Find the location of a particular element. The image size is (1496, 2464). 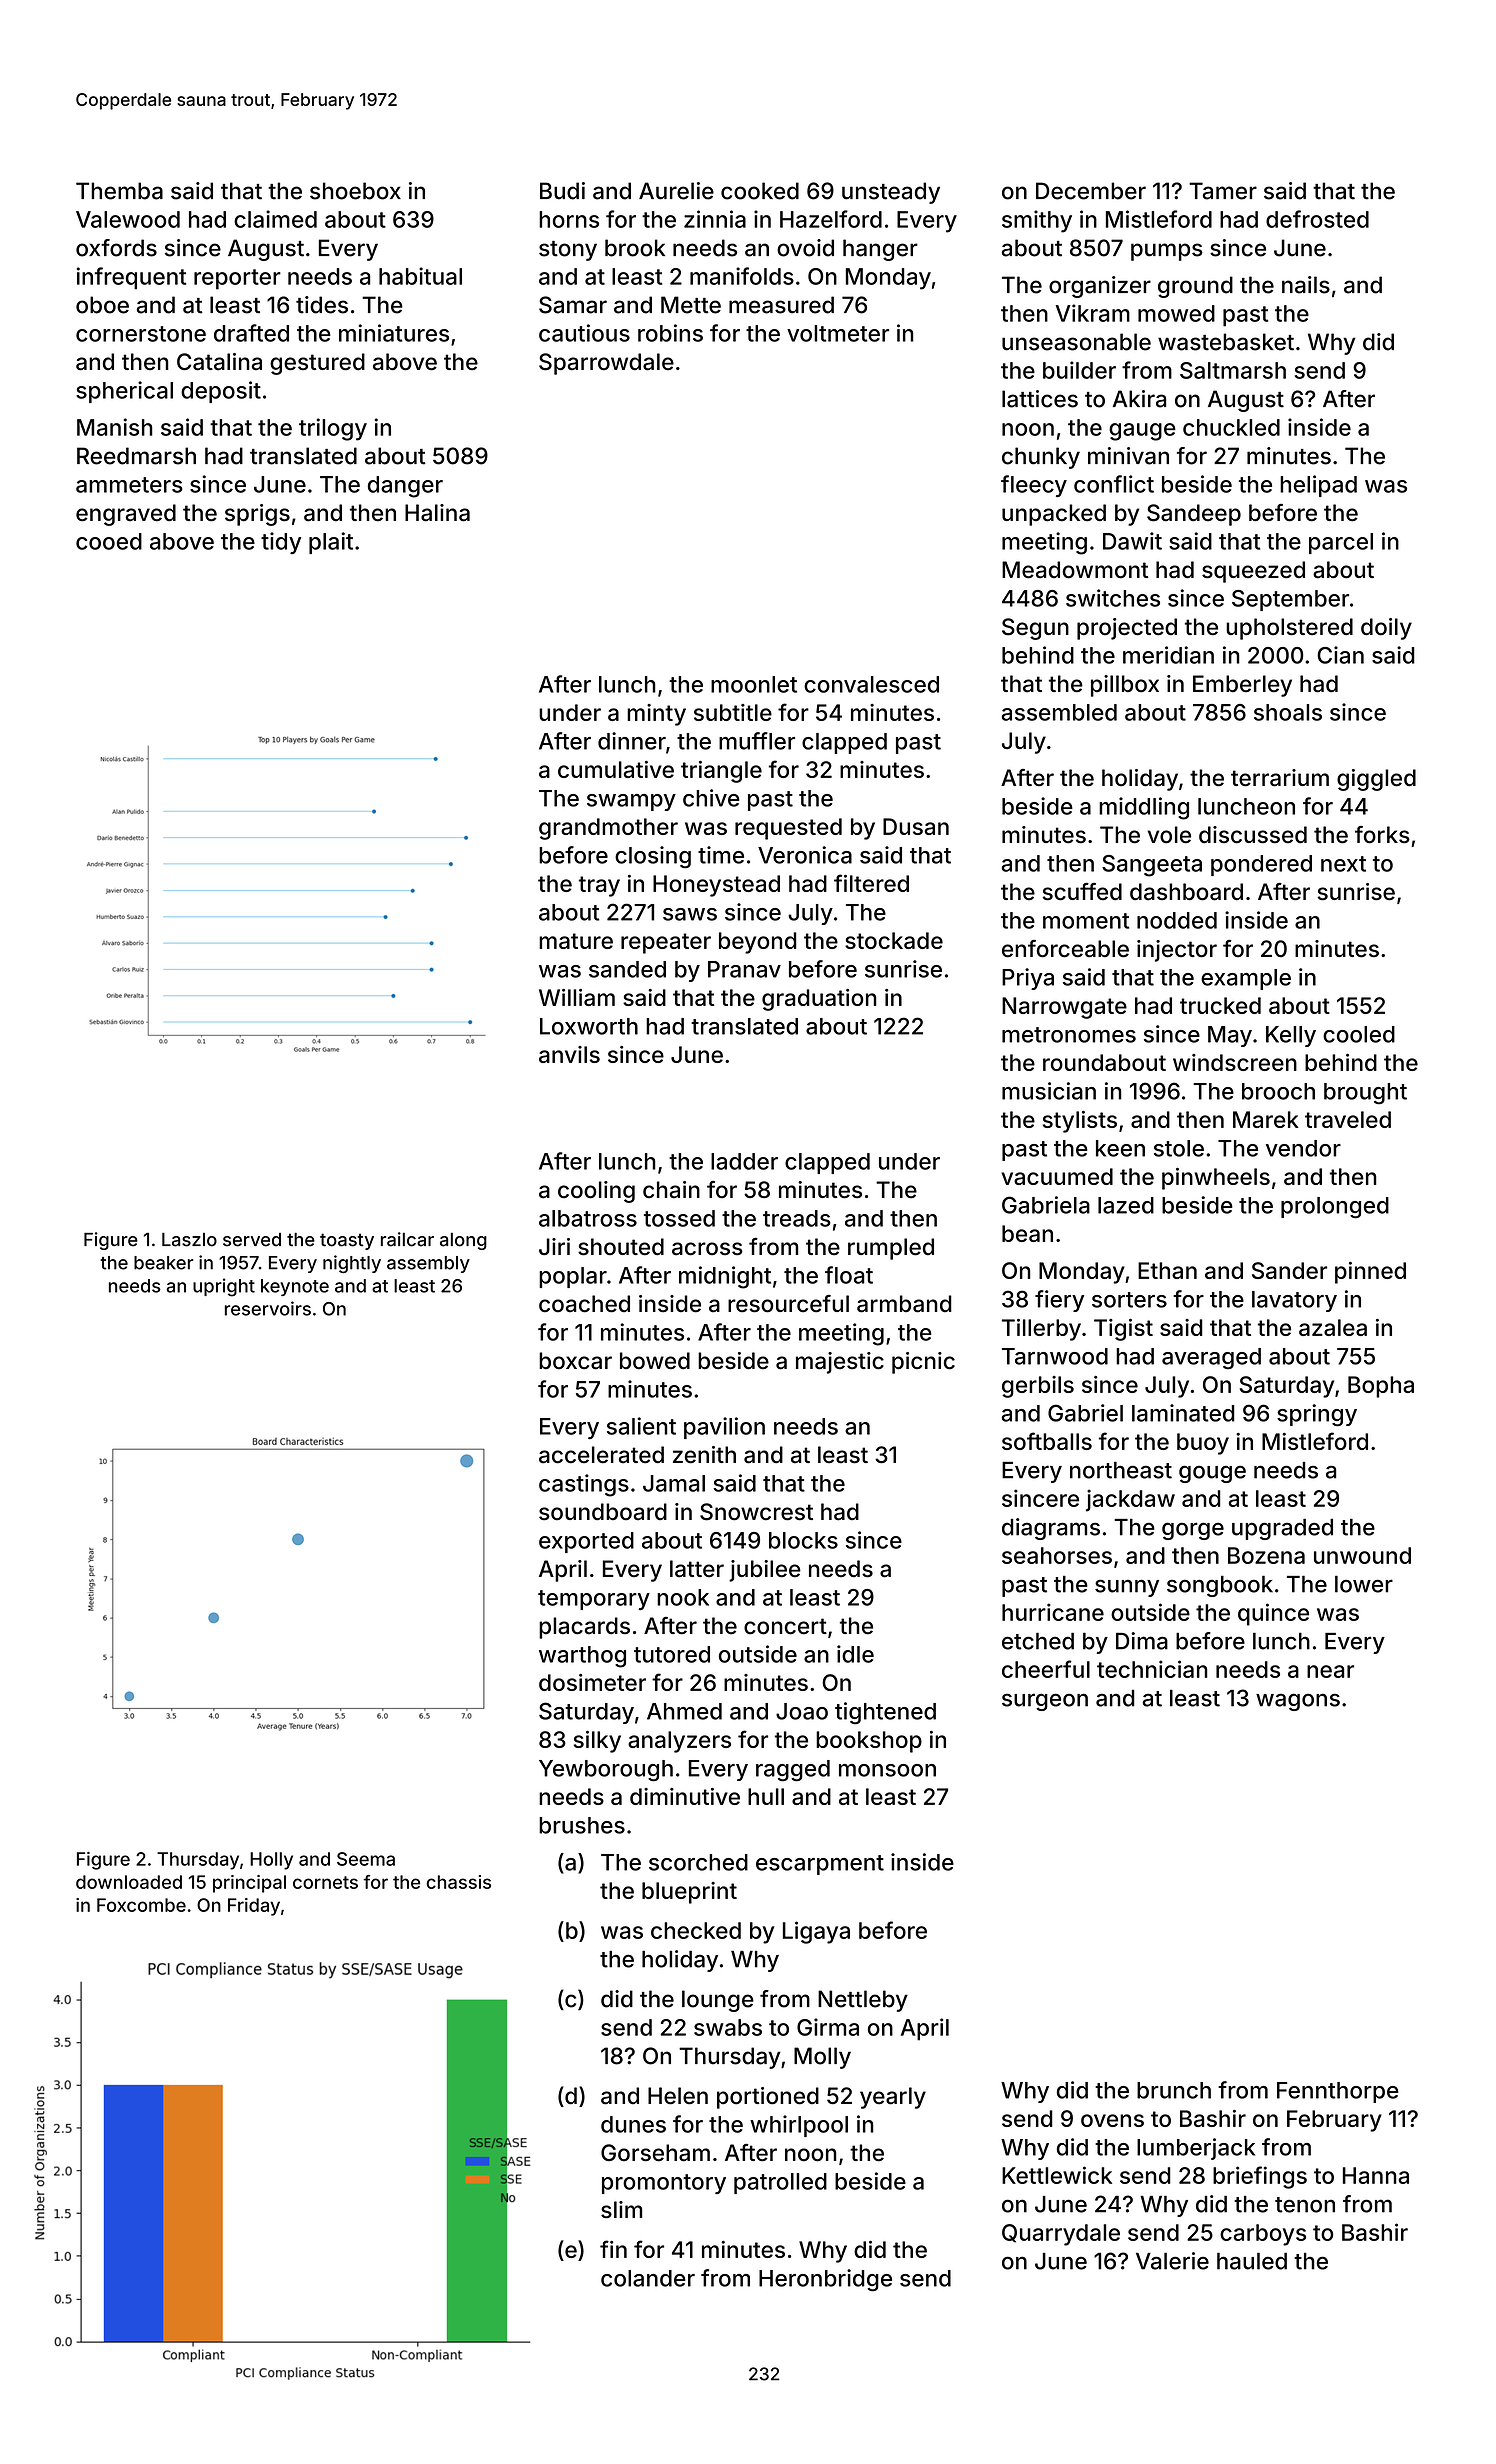

fleecy is located at coordinates (1034, 486).
